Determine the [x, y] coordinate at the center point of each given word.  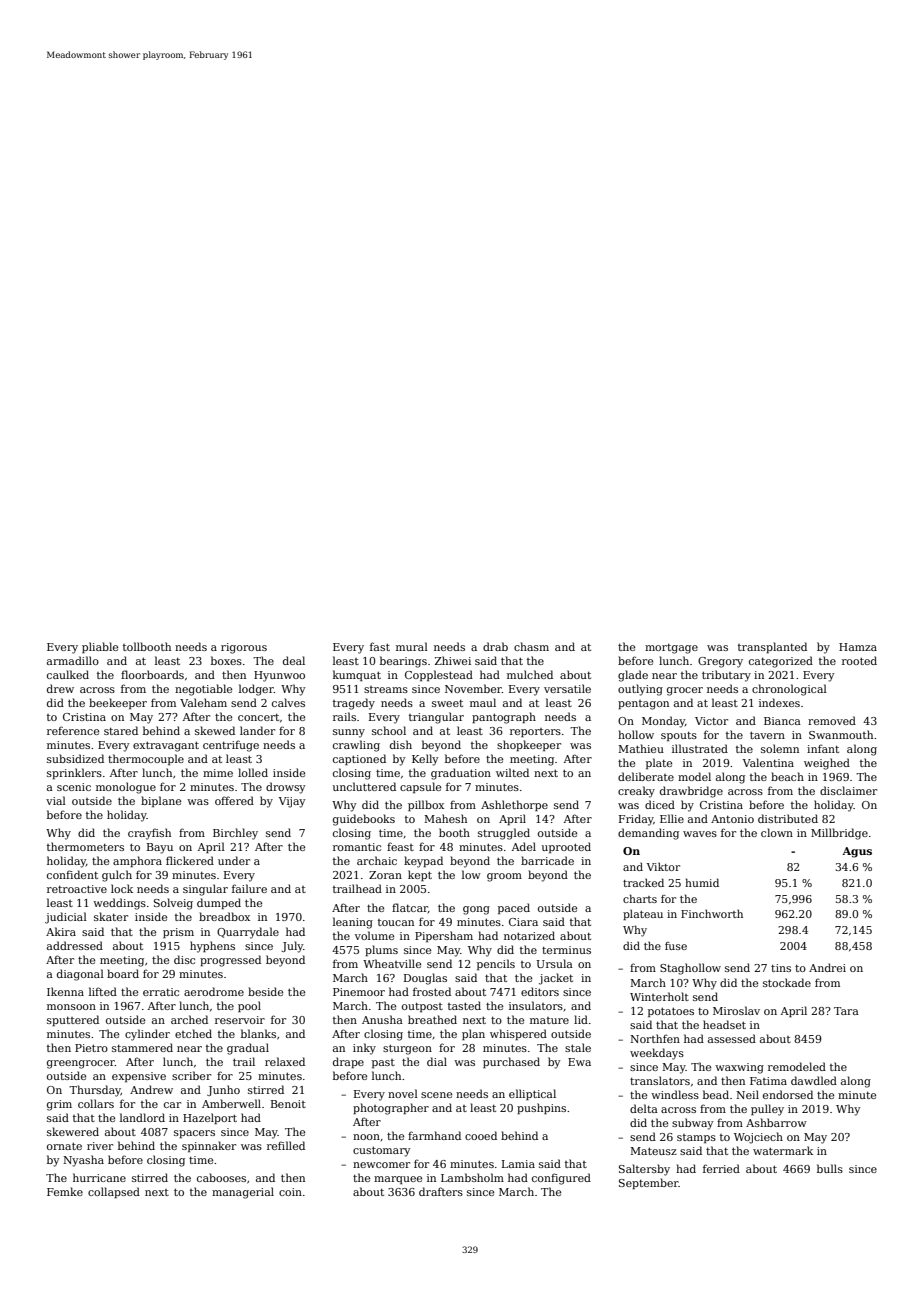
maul [483, 702]
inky [364, 1049]
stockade [787, 982]
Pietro [91, 1048]
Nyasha [83, 1161]
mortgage [671, 649]
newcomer [381, 1165]
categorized [781, 662]
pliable [100, 647]
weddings [119, 904]
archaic [377, 860]
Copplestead [439, 675]
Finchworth [712, 914]
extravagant [166, 747]
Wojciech [758, 1138]
